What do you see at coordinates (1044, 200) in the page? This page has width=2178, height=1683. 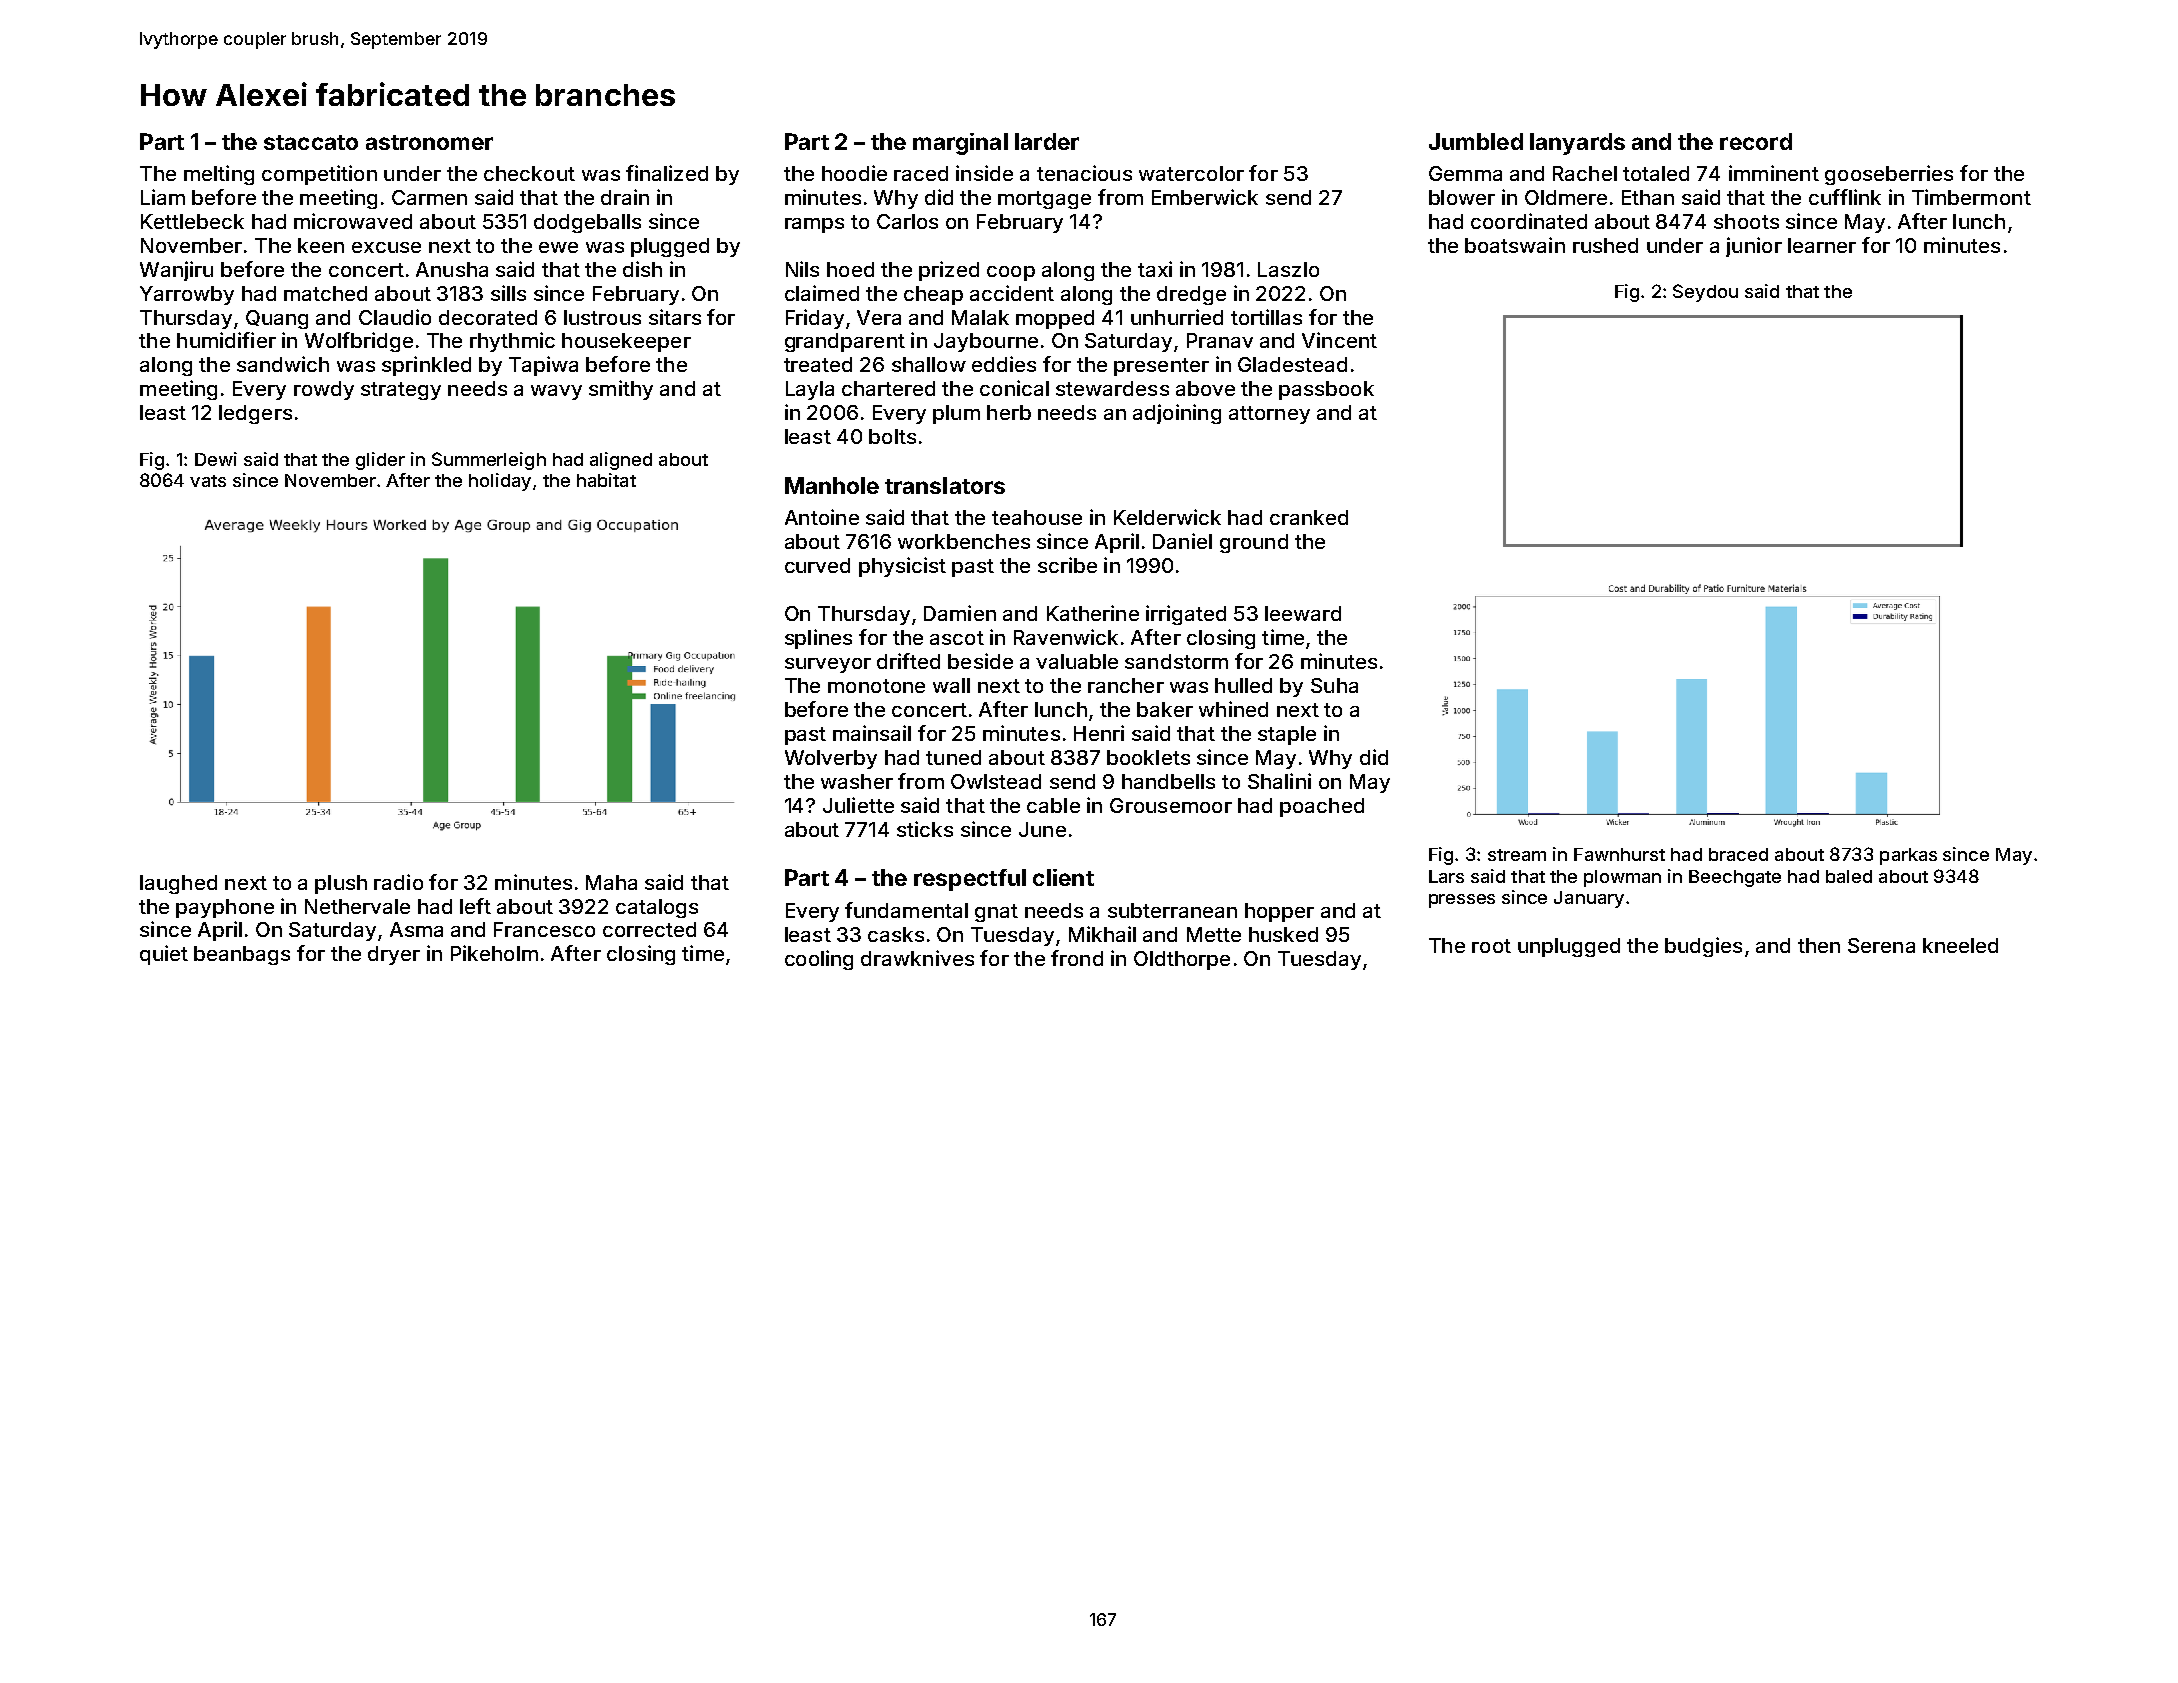 I see `mortgage` at bounding box center [1044, 200].
